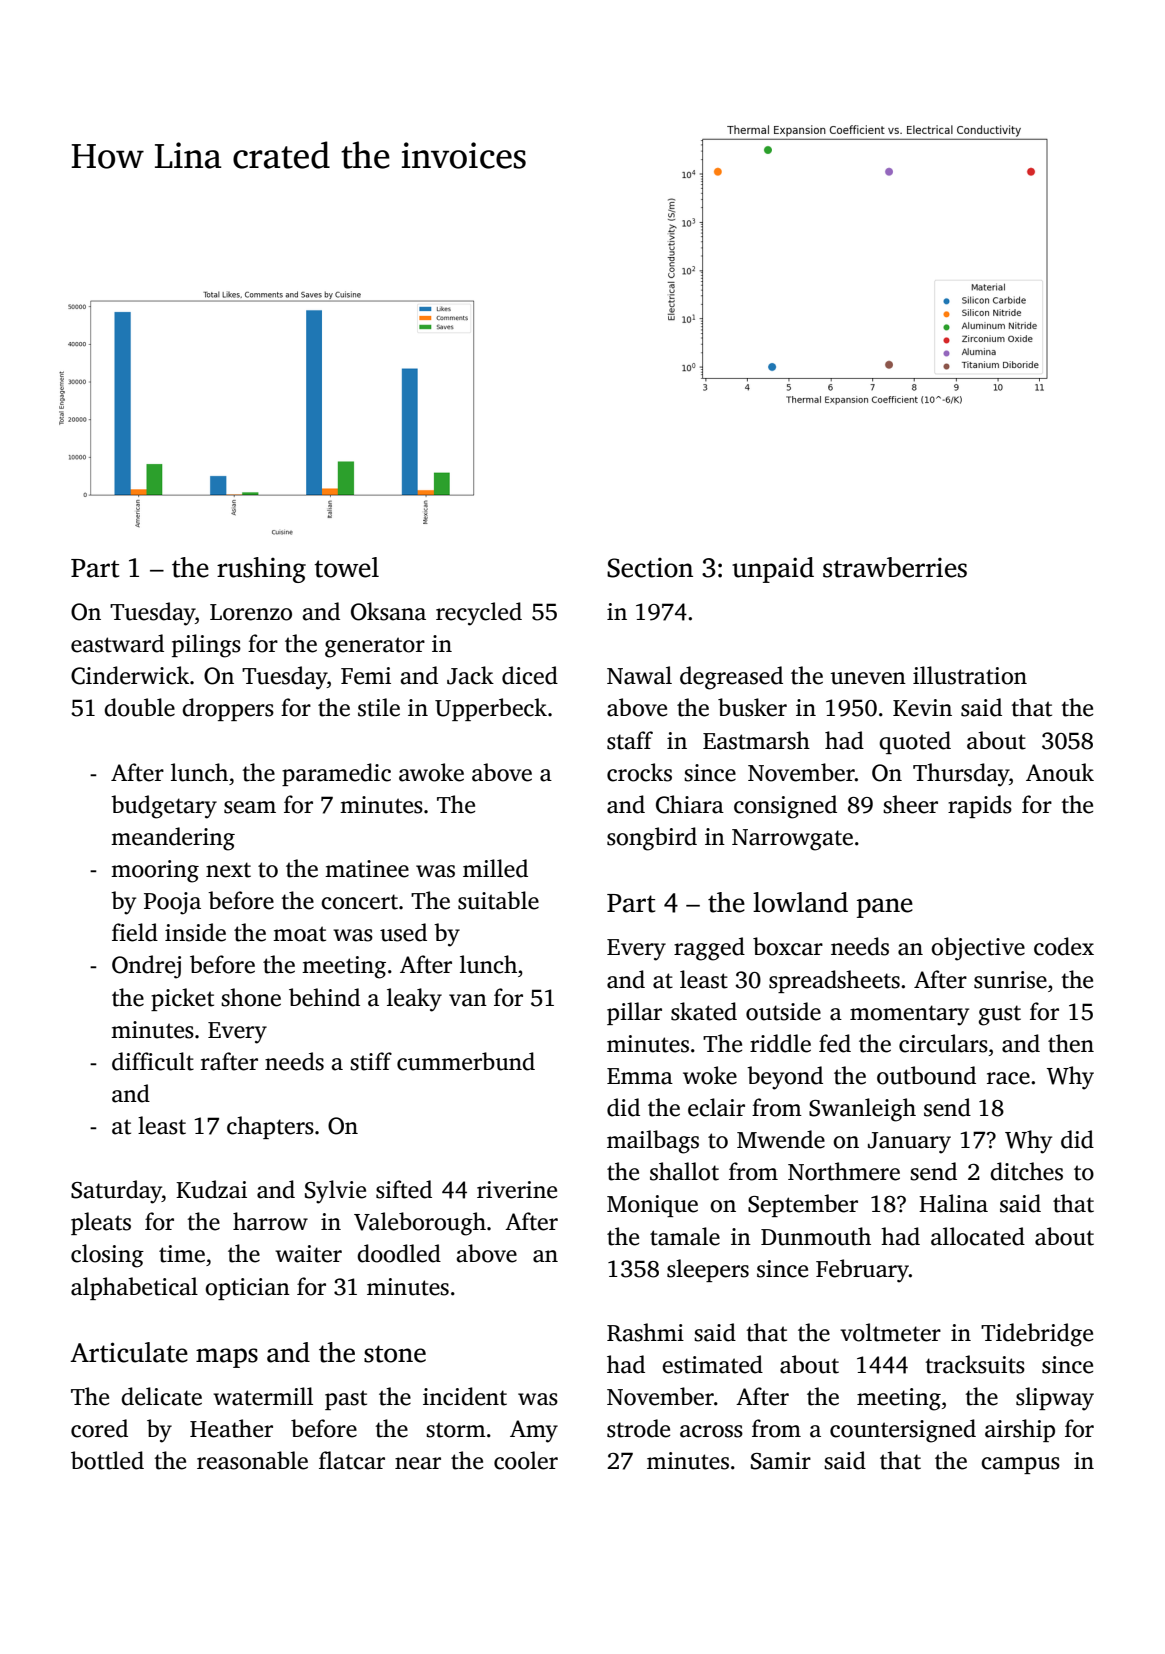 The image size is (1165, 1654). What do you see at coordinates (135, 932) in the screenshot?
I see `field` at bounding box center [135, 932].
